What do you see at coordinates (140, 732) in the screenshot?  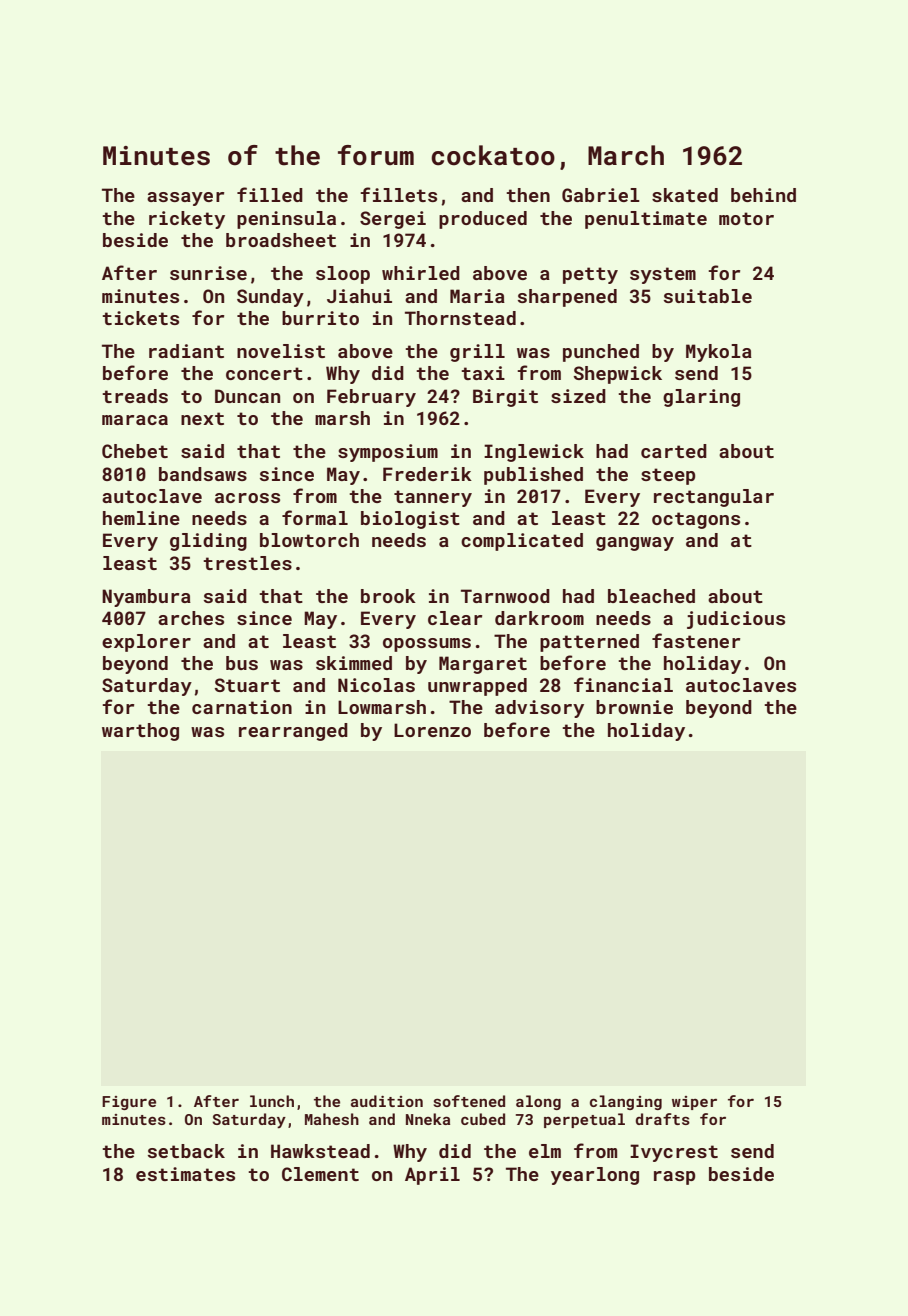 I see `warthog` at bounding box center [140, 732].
